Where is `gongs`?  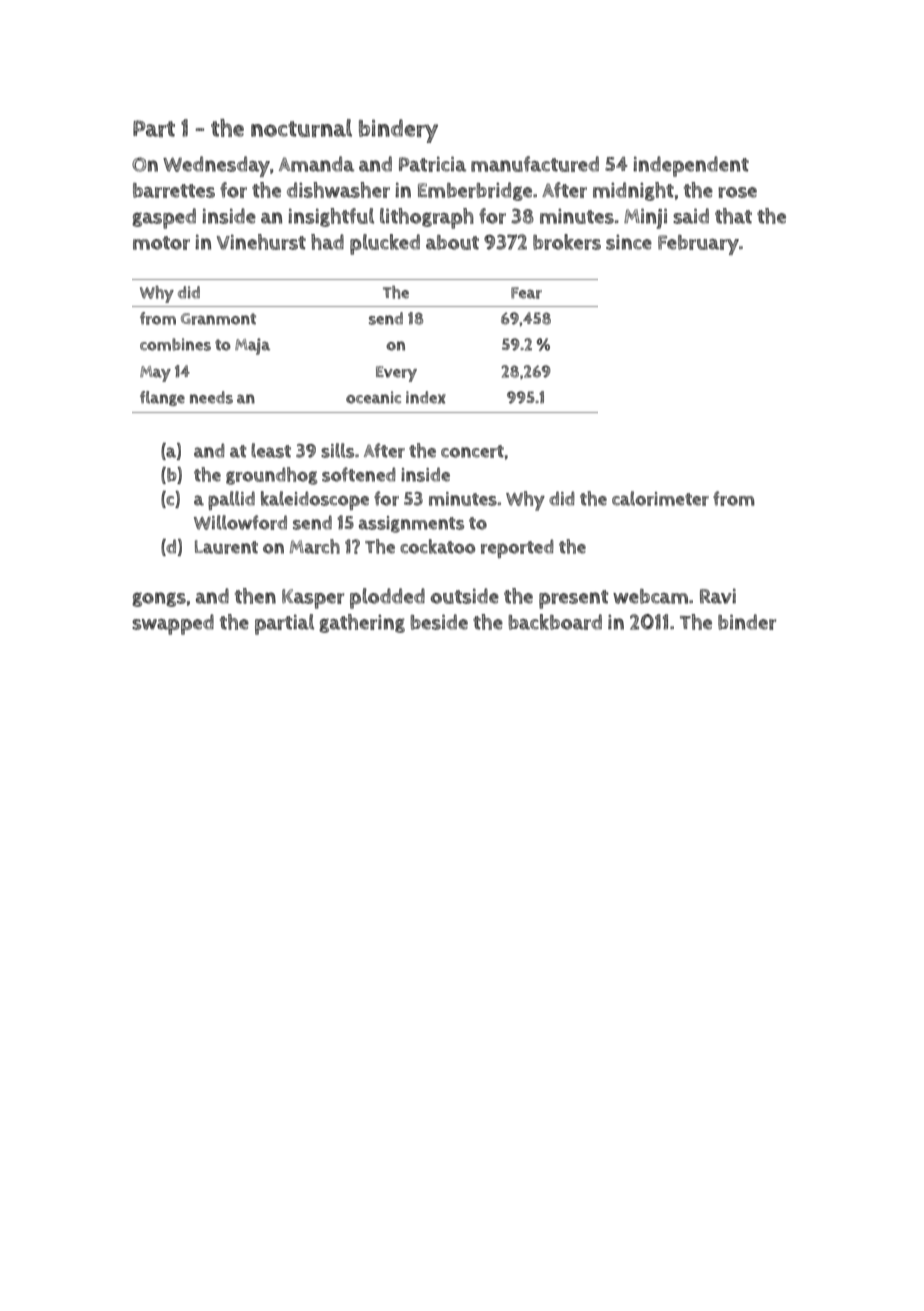
gongs is located at coordinates (159, 599).
